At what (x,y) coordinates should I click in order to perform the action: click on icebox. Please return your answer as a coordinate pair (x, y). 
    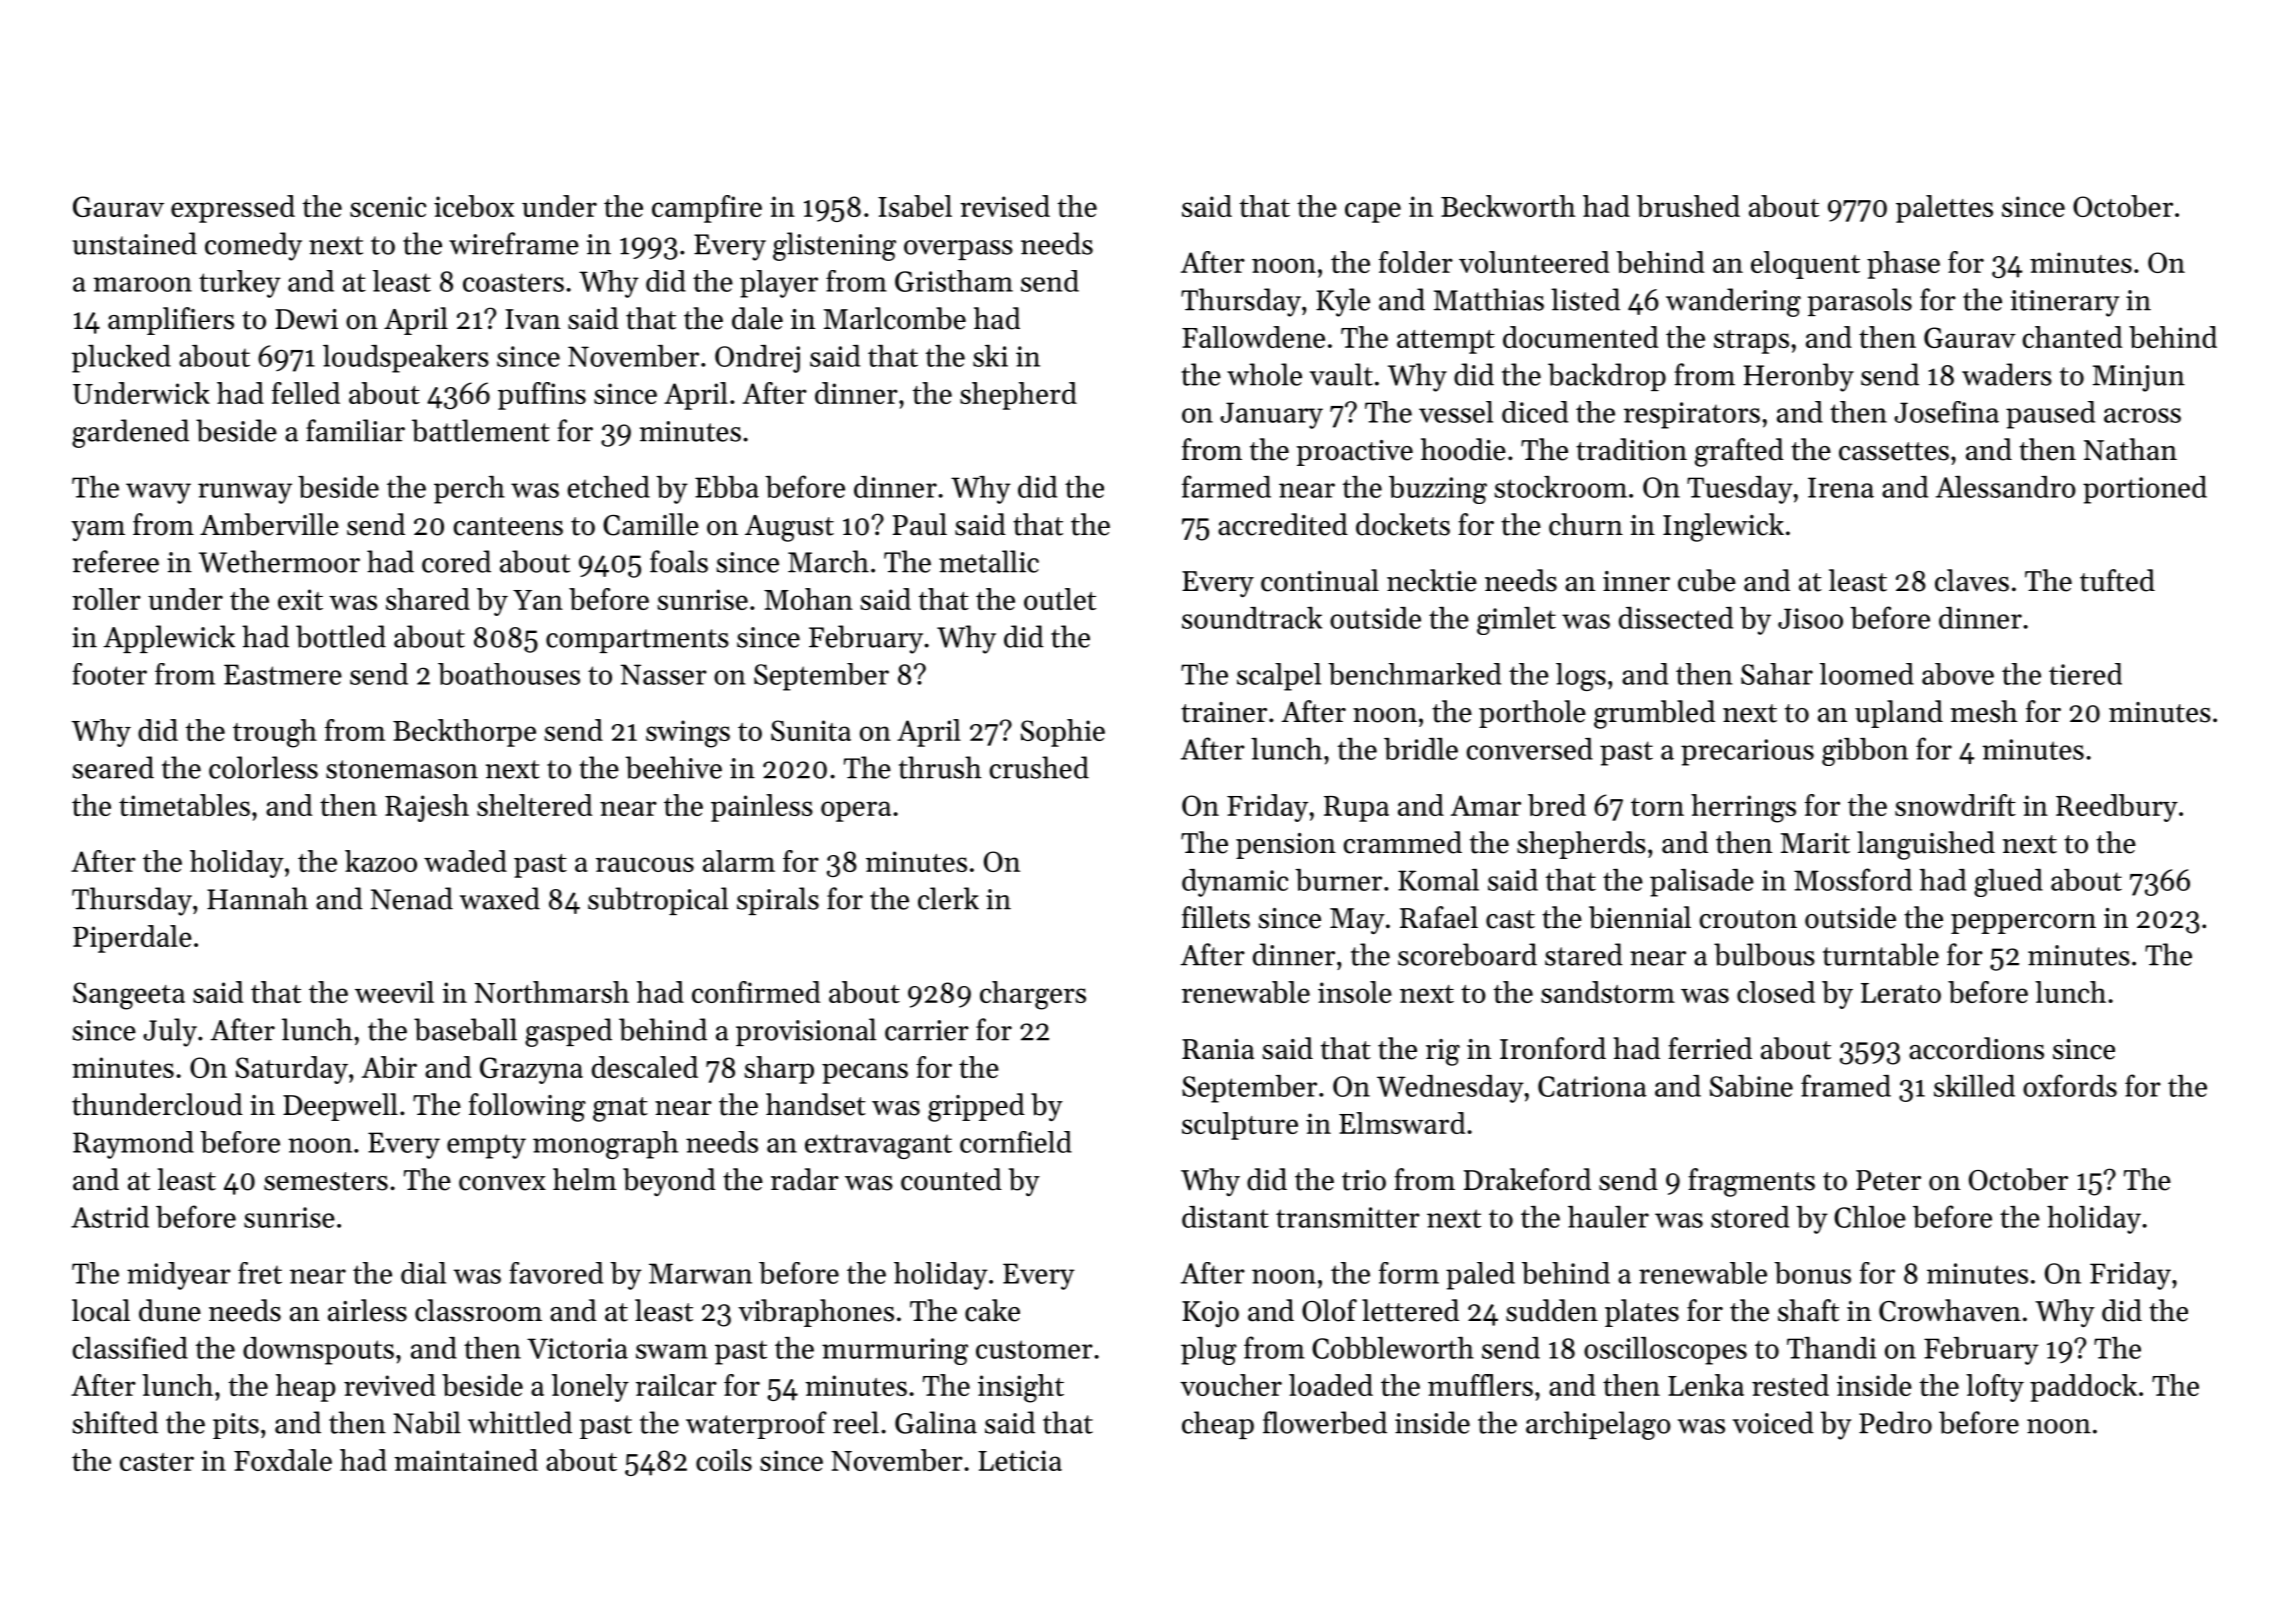
    Looking at the image, I should click on (474, 206).
